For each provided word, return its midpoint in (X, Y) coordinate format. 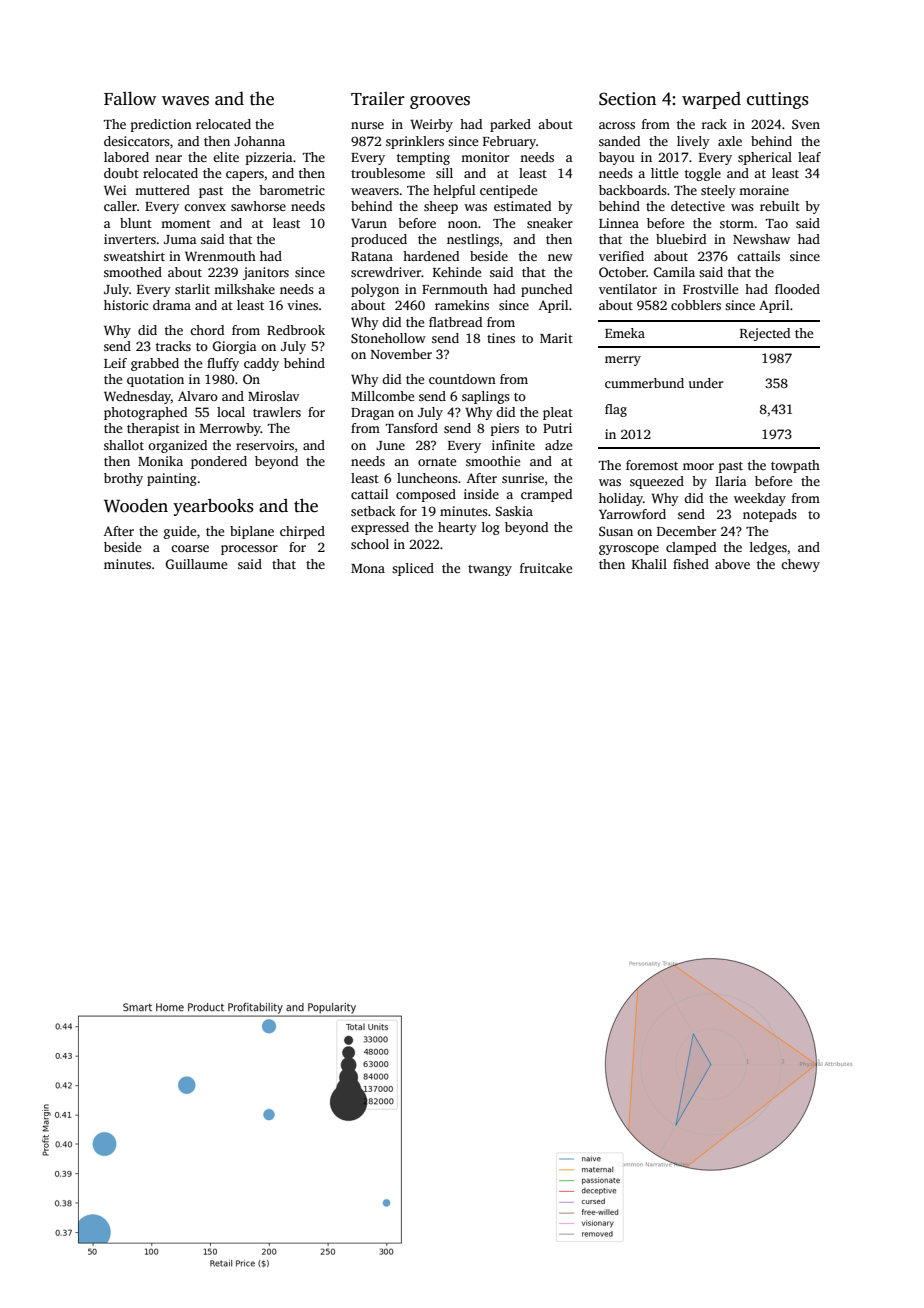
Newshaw (761, 239)
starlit (192, 289)
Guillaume (196, 564)
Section (627, 99)
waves (185, 101)
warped (711, 100)
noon (463, 224)
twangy (490, 570)
